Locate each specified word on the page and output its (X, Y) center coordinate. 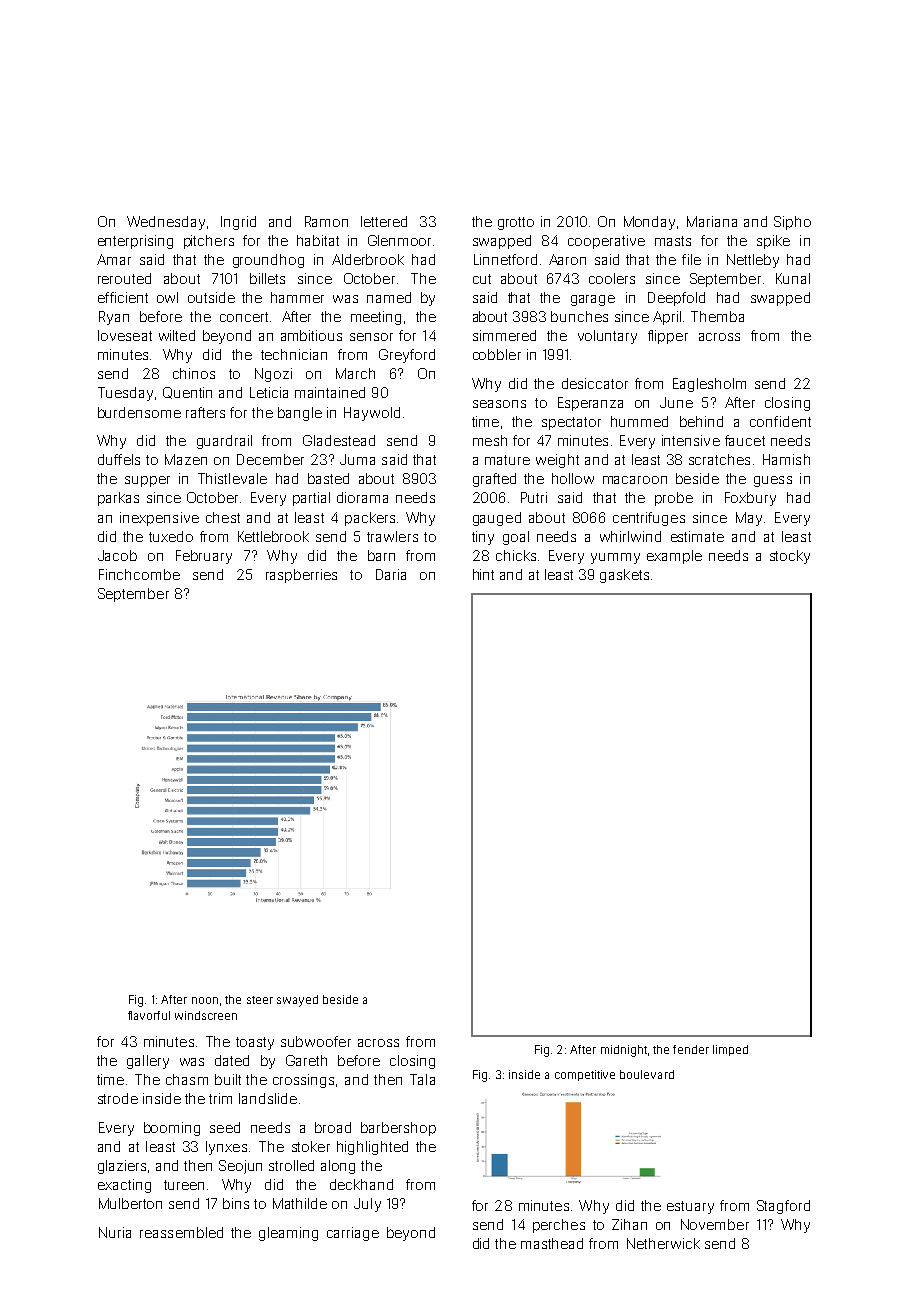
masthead (552, 1243)
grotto (516, 223)
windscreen (206, 1015)
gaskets (624, 576)
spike (773, 242)
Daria (391, 574)
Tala (422, 1079)
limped (730, 1050)
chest (223, 517)
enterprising (135, 242)
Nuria (115, 1232)
